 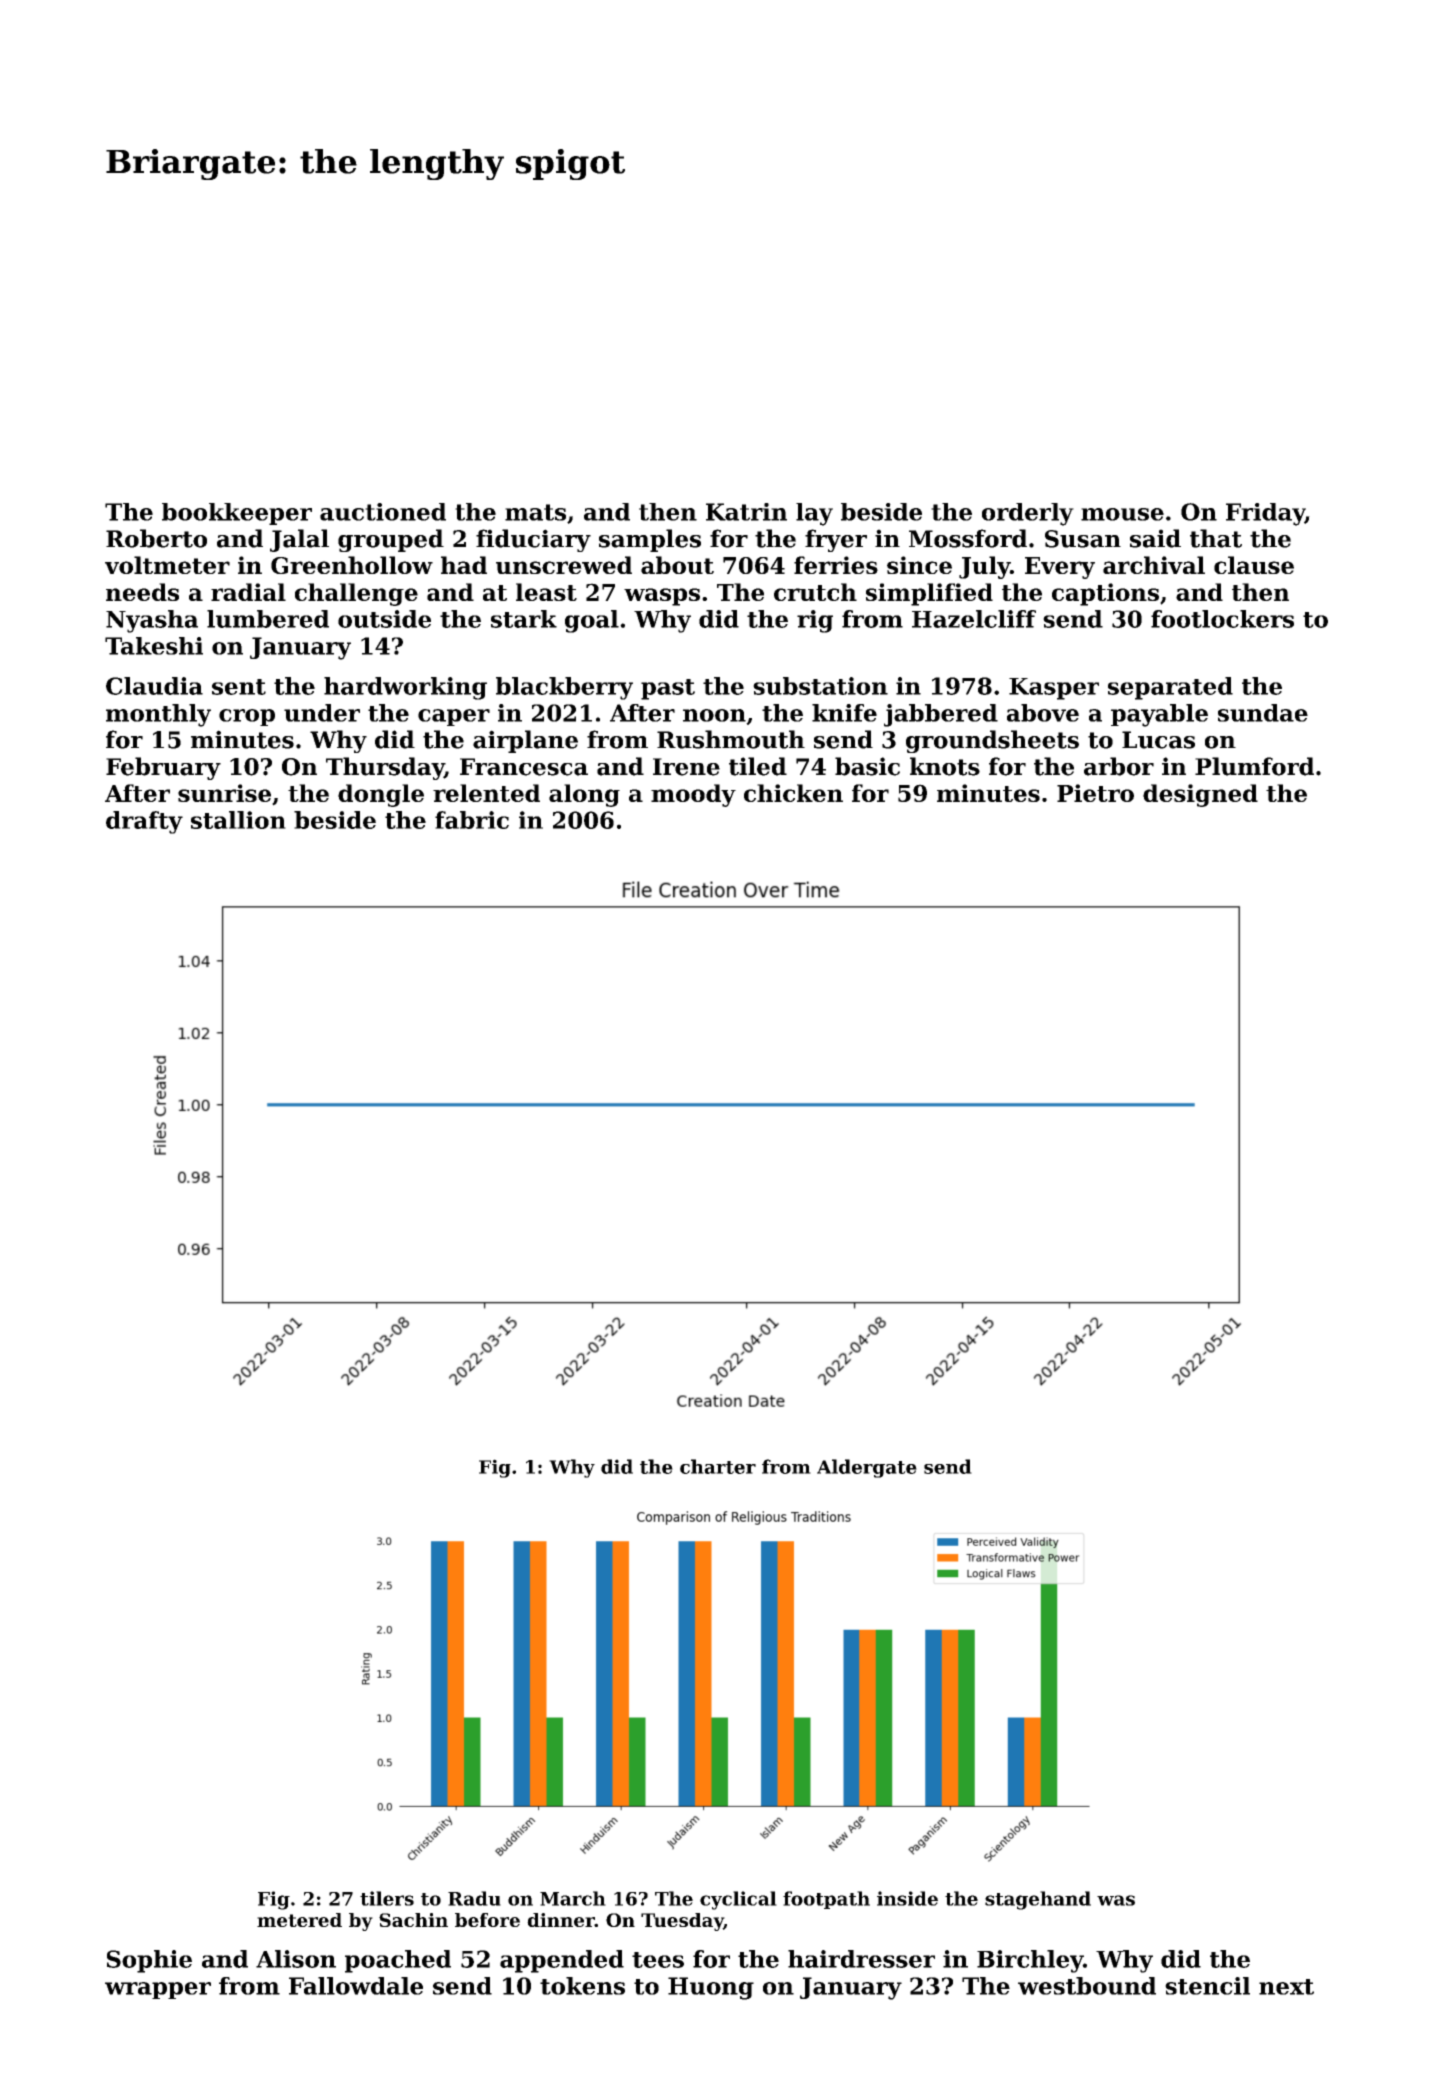 What do you see at coordinates (738, 1900) in the page?
I see `cyclical` at bounding box center [738, 1900].
